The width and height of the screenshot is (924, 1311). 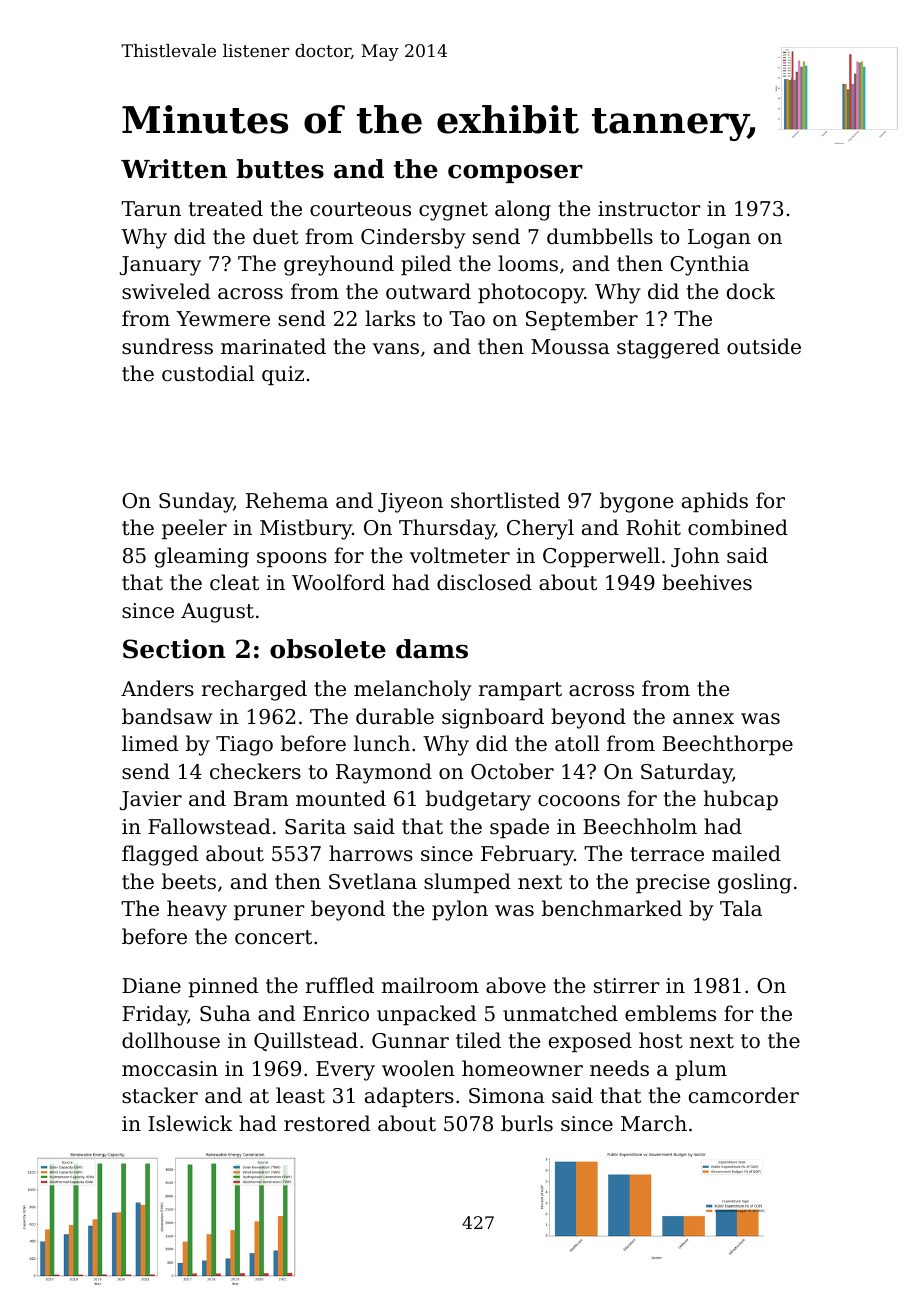 I want to click on custodial, so click(x=208, y=373).
